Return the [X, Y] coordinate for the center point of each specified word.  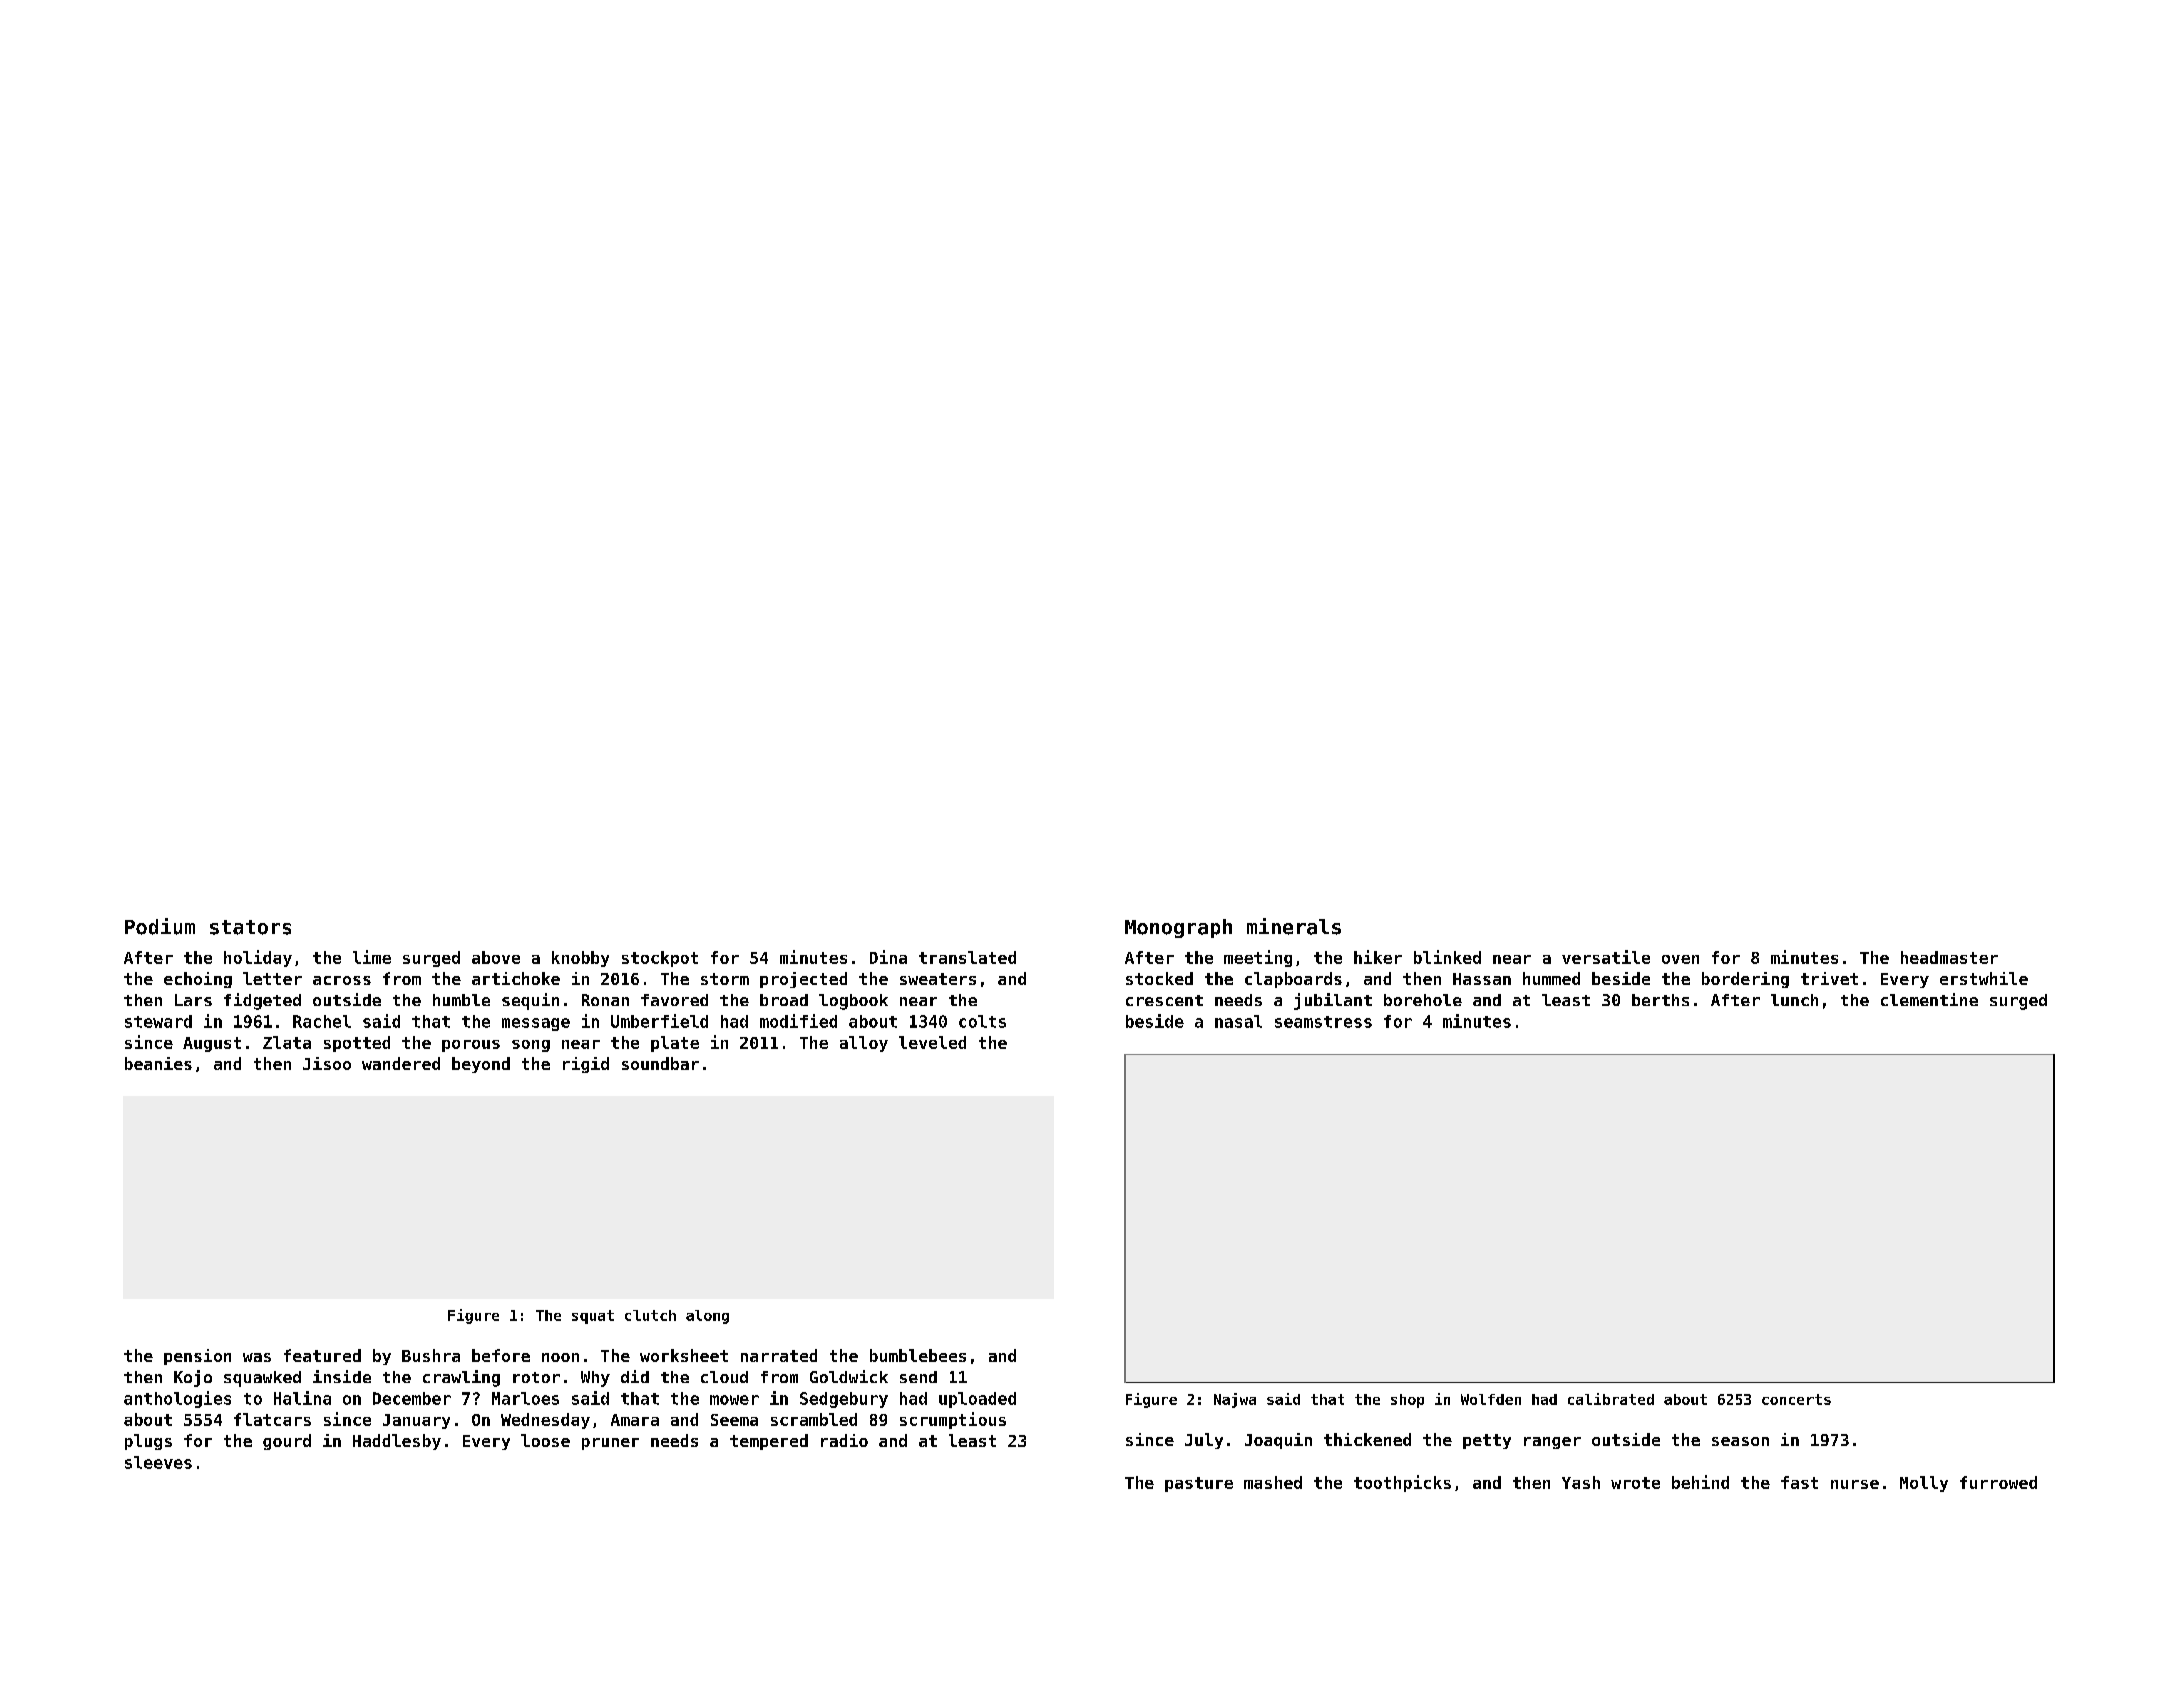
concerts [1796, 1399]
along [707, 1317]
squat [593, 1317]
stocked [1159, 978]
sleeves [158, 1462]
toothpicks [1402, 1483]
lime [372, 957]
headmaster [1949, 957]
